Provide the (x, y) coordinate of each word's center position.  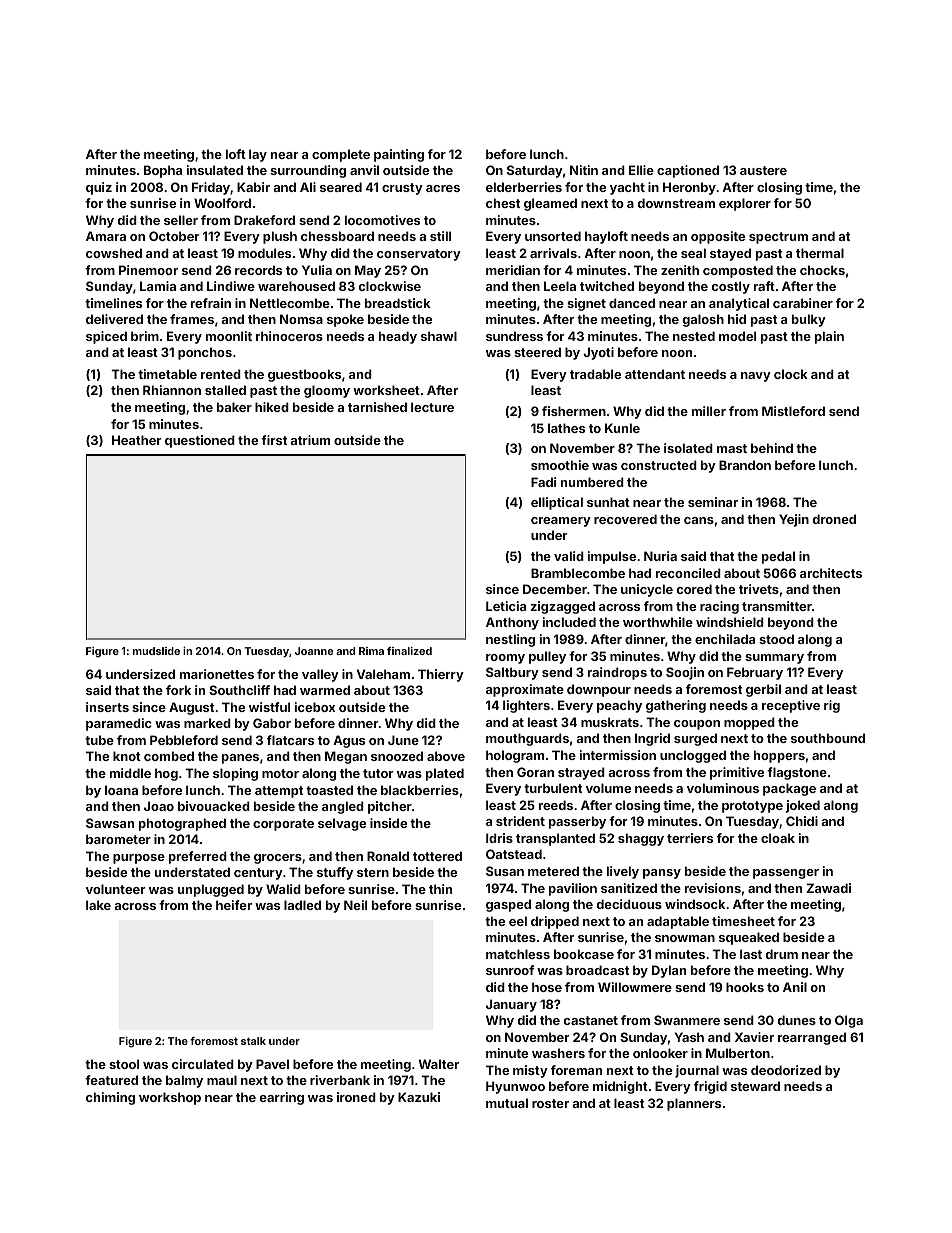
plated (445, 774)
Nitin (584, 170)
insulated (215, 170)
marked (207, 723)
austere (763, 170)
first (274, 440)
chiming (110, 1098)
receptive (791, 706)
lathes (566, 428)
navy (756, 377)
